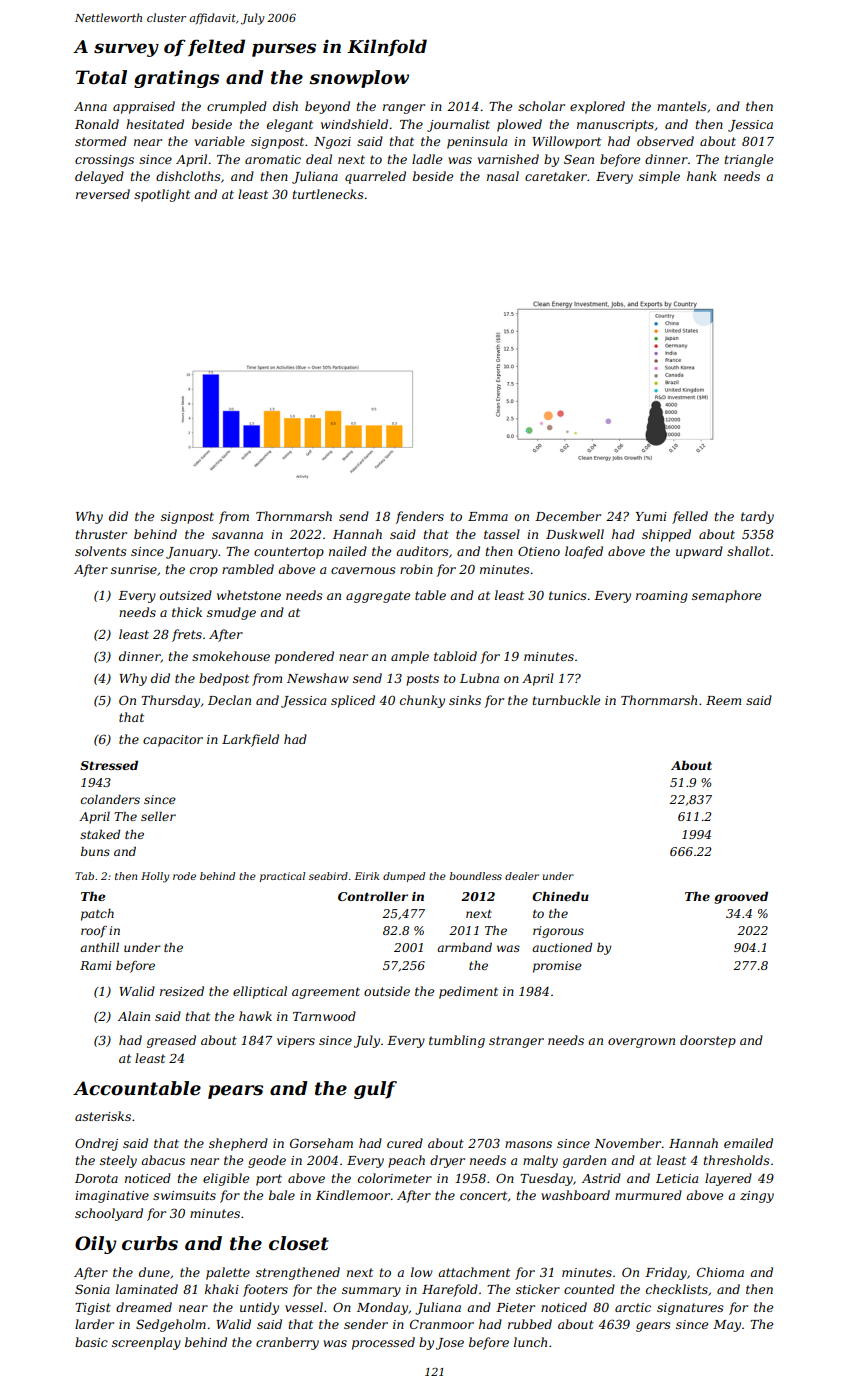  I want to click on delayed, so click(99, 177).
